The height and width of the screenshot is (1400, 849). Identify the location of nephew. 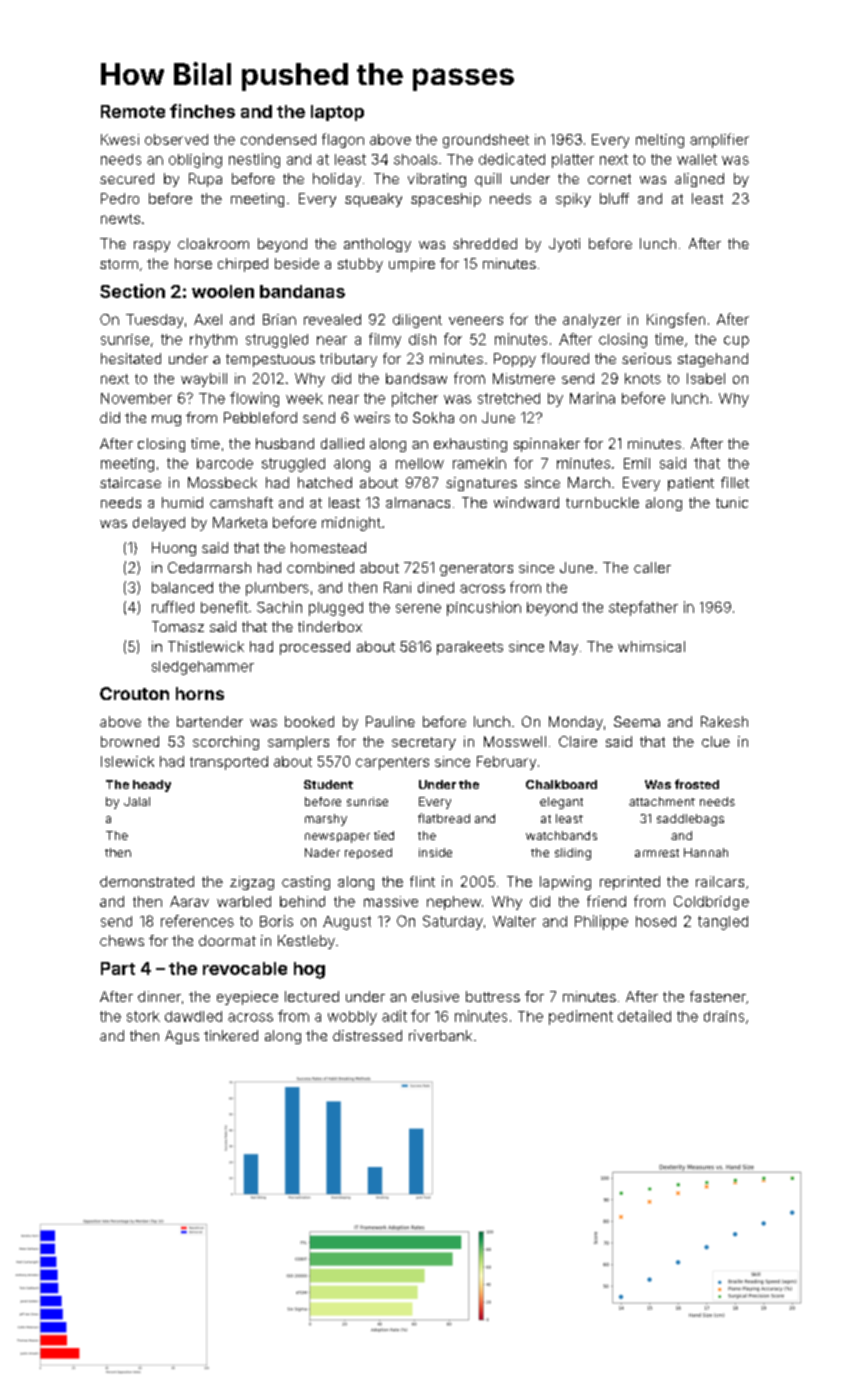
(454, 903).
